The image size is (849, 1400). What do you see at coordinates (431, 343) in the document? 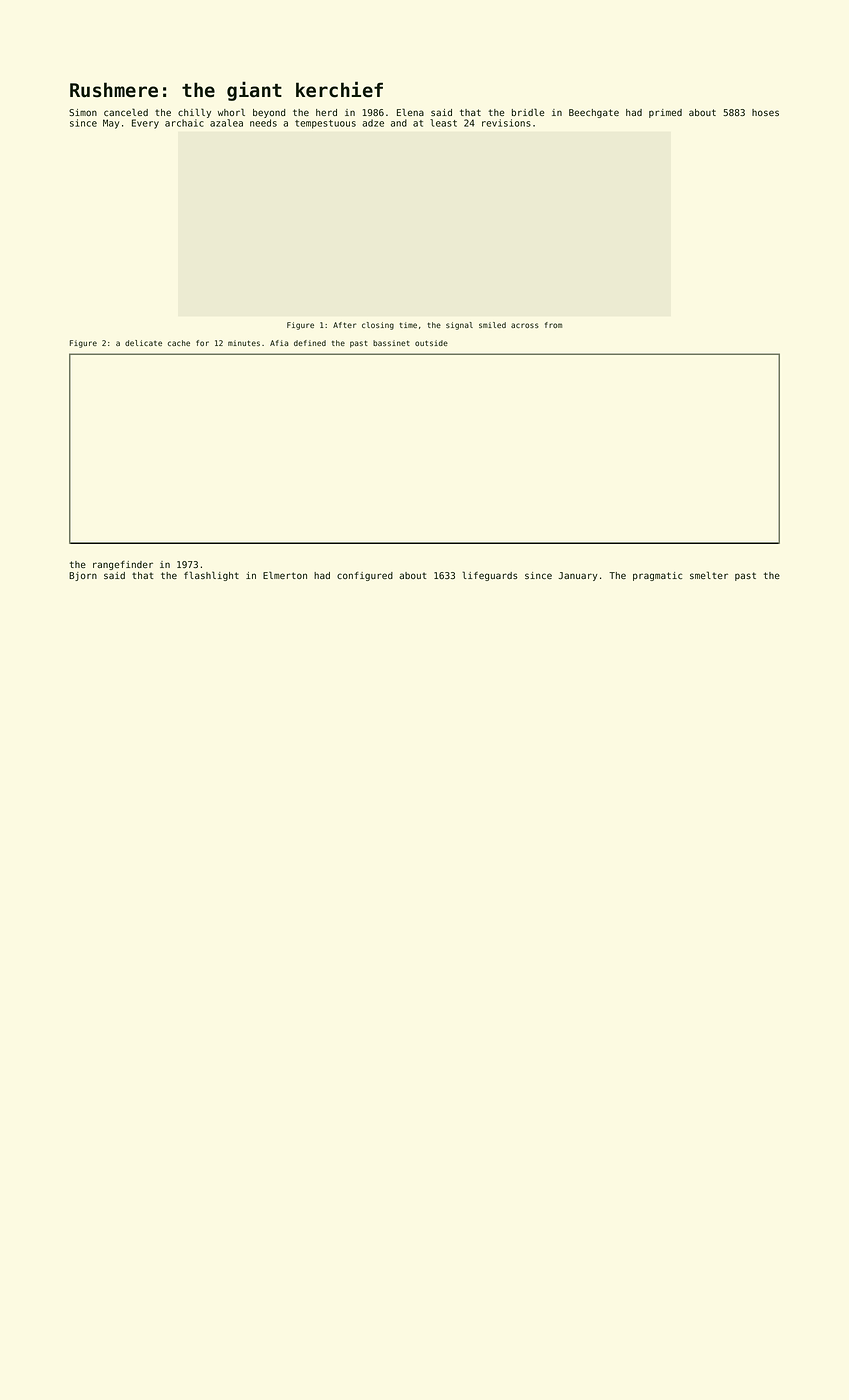
I see `outside` at bounding box center [431, 343].
